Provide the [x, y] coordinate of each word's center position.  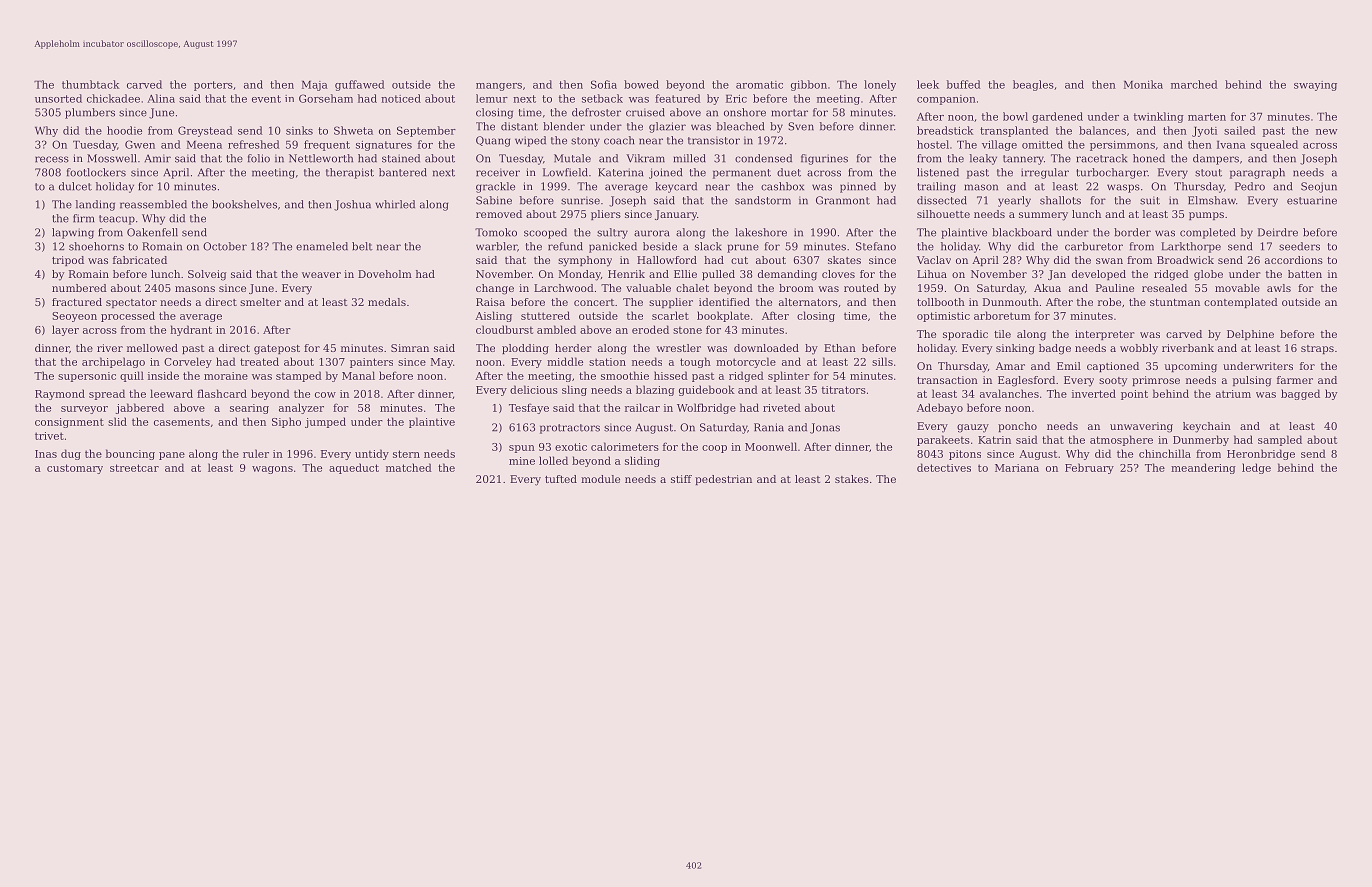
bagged [1300, 394]
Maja [315, 86]
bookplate [723, 316]
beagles [1033, 85]
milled [690, 158]
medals [387, 302]
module [600, 479]
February [1089, 468]
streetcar [134, 468]
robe [1109, 302]
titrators [844, 390]
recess [52, 159]
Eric [736, 99]
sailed [1240, 130]
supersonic [87, 377]
